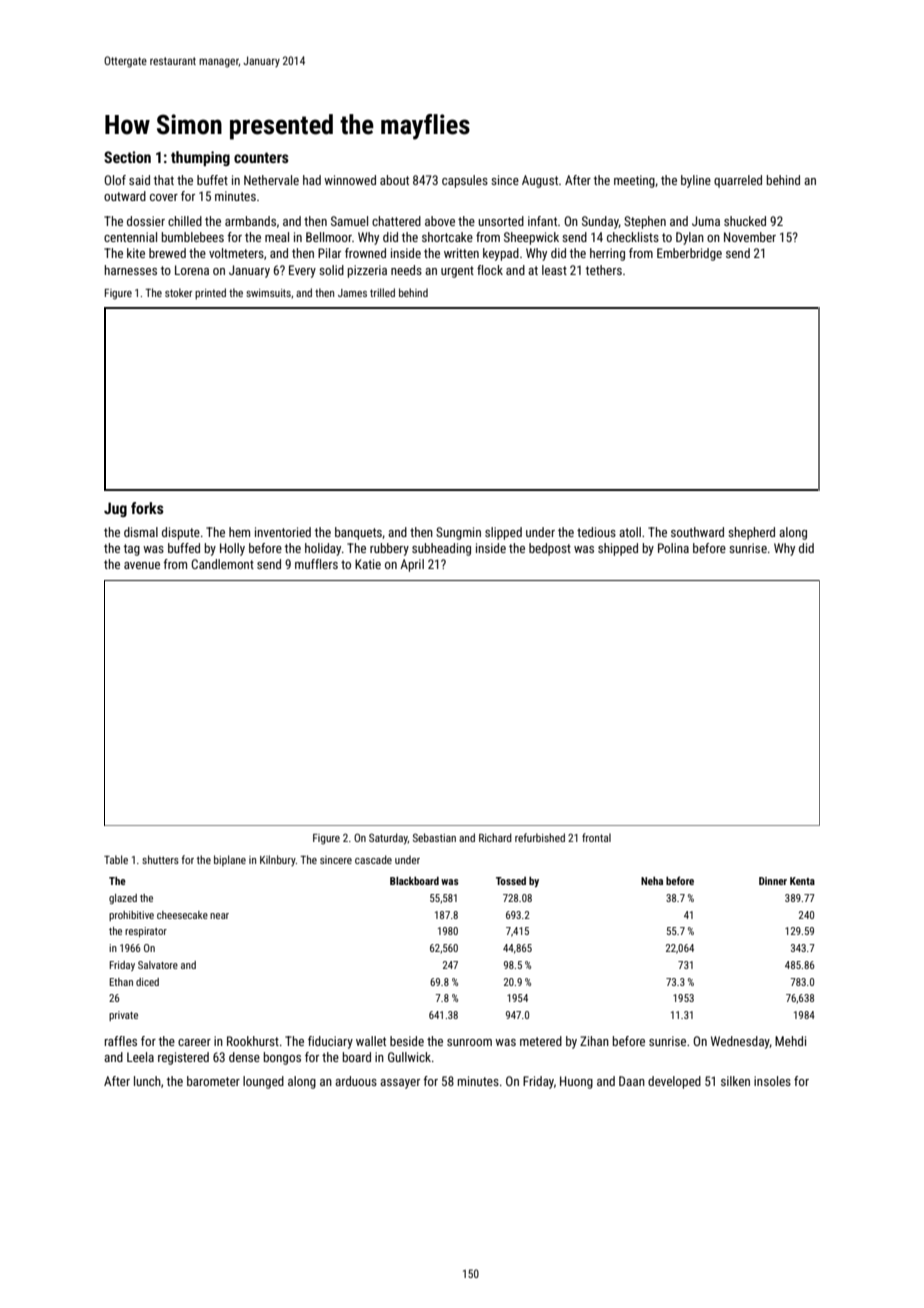 The height and width of the image is (1308, 924). Describe the element at coordinates (146, 932) in the image. I see `respirator` at that location.
